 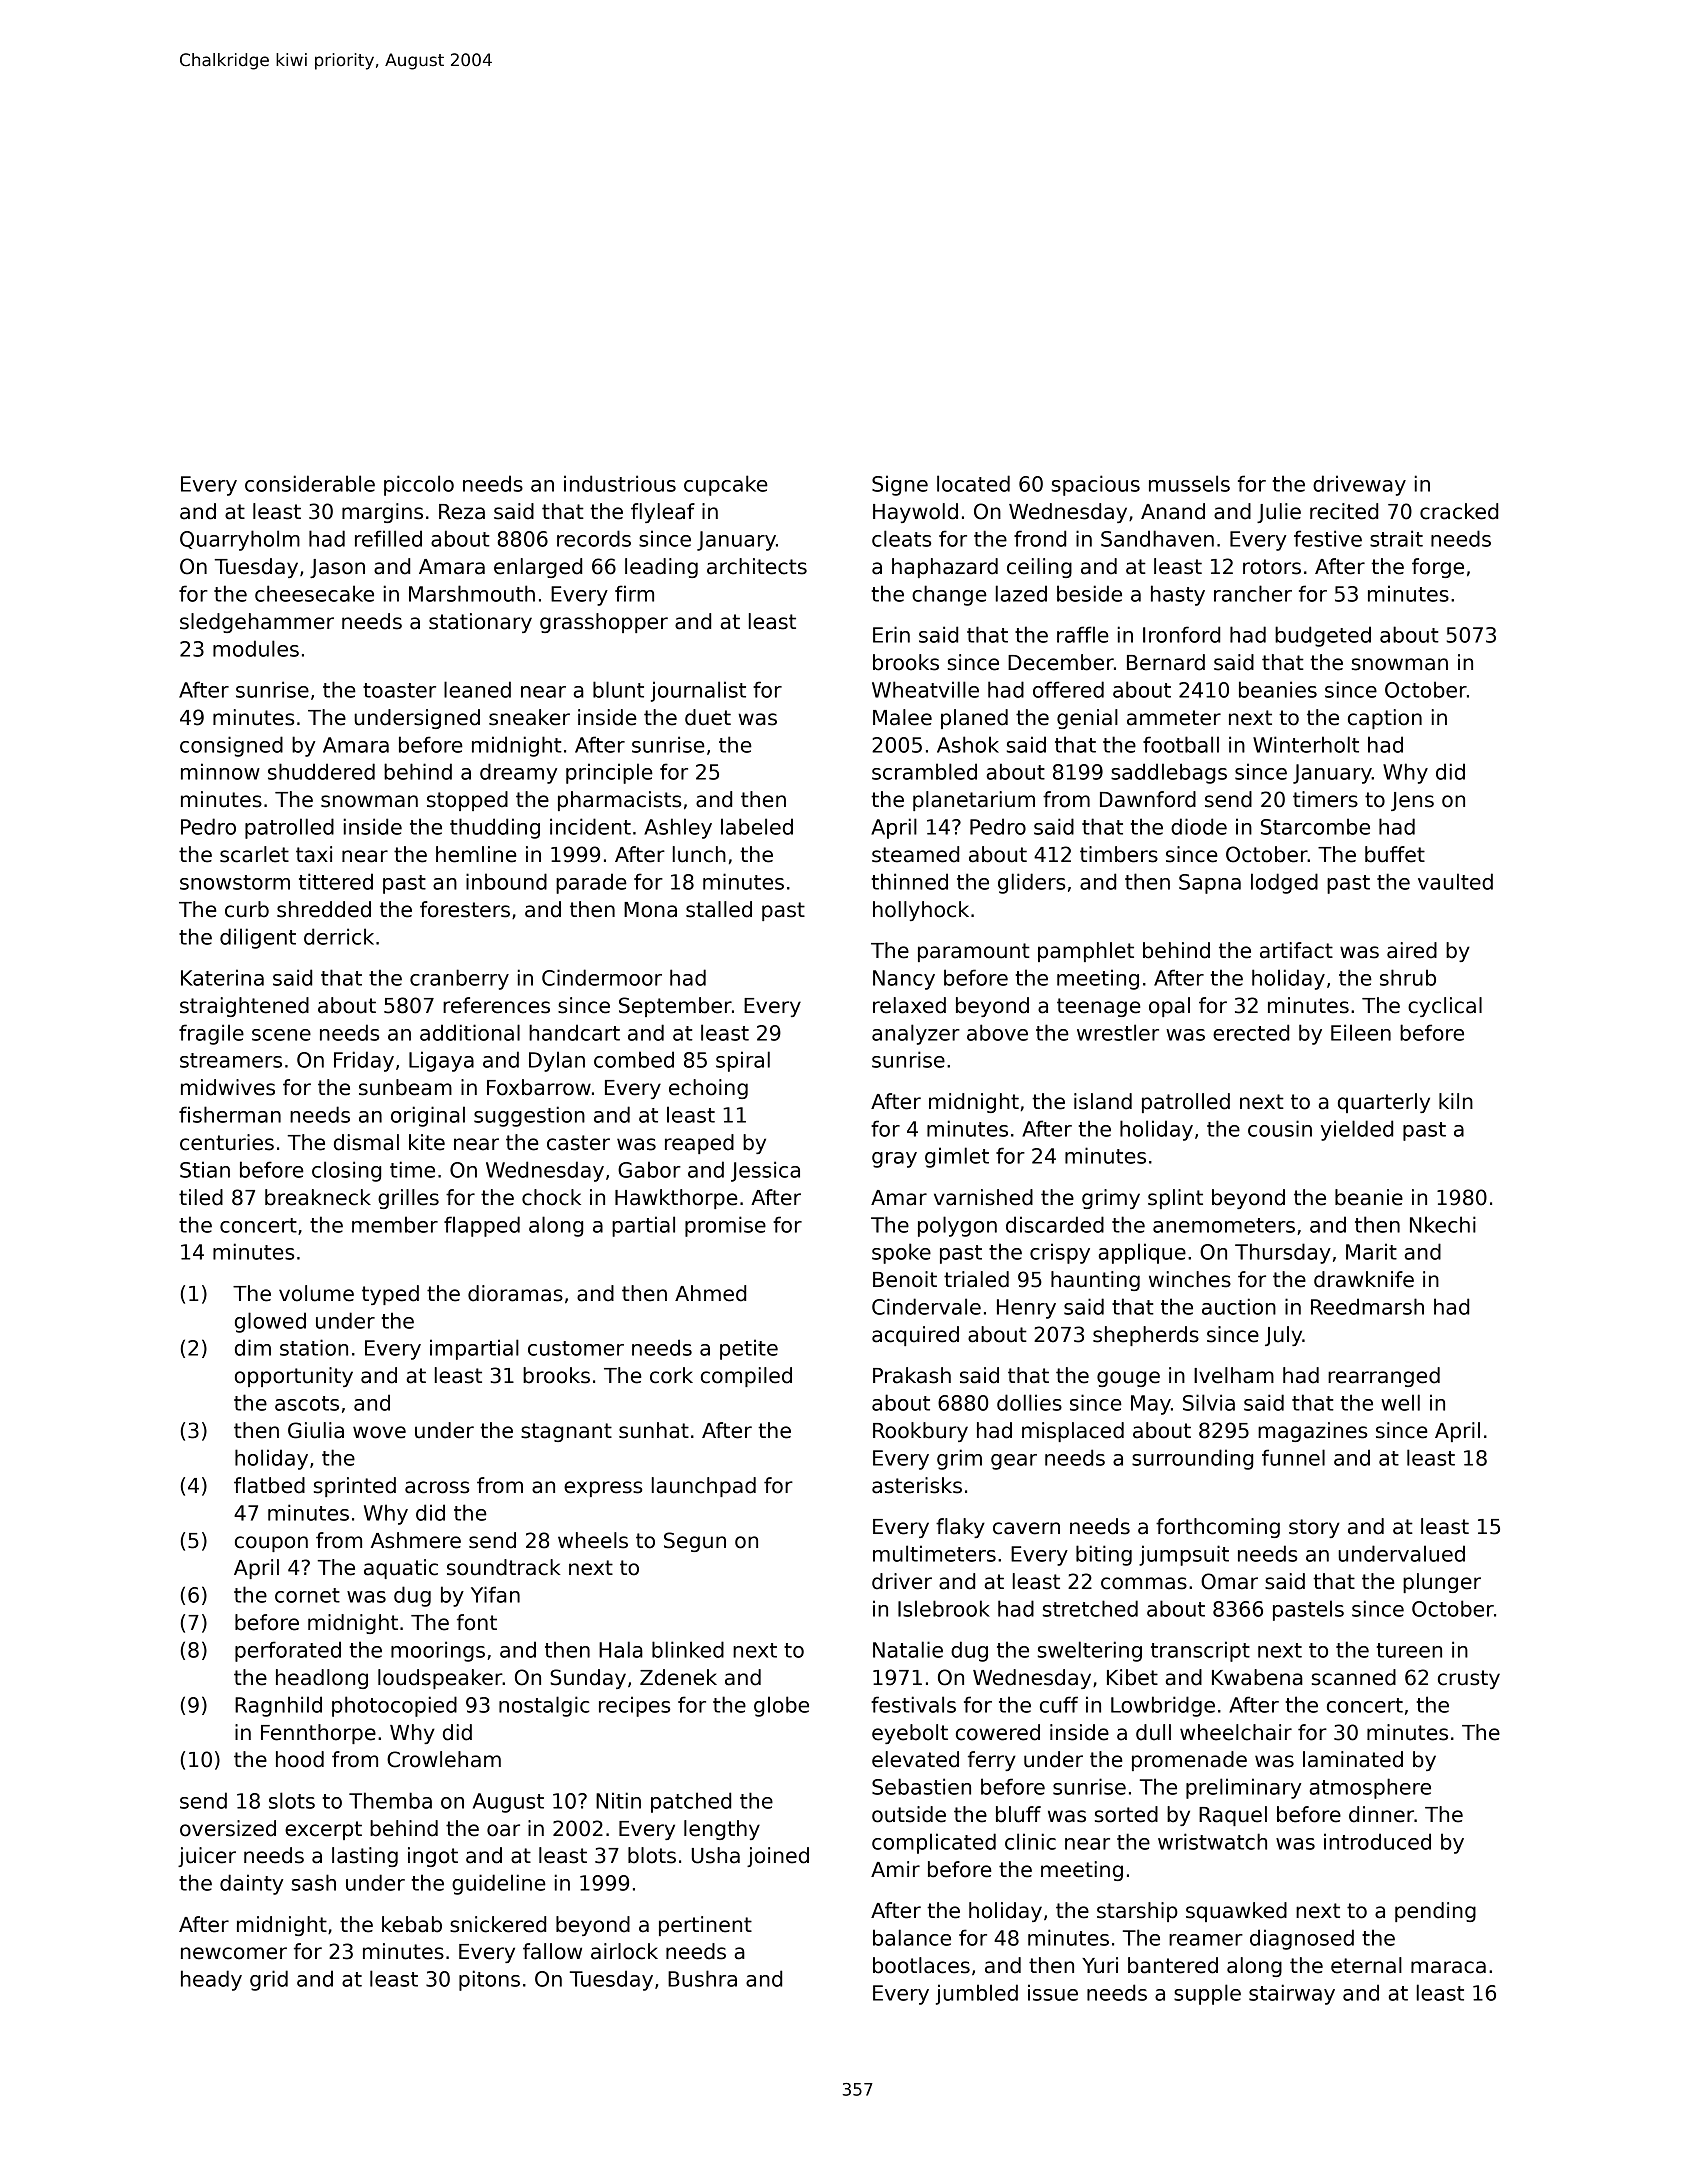 I want to click on commas, so click(x=1144, y=1583).
